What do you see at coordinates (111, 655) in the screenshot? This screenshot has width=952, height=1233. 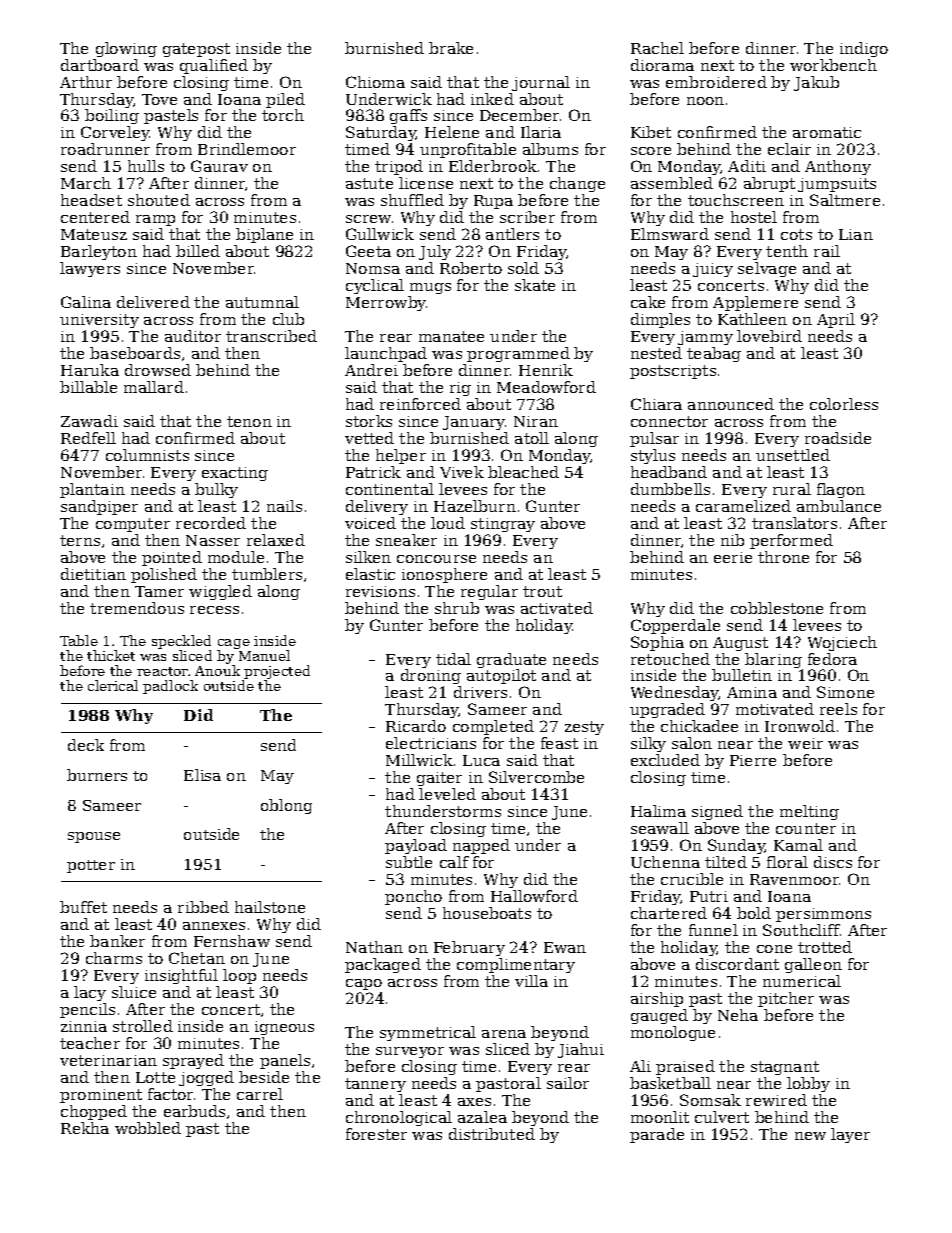 I see `thicket` at bounding box center [111, 655].
